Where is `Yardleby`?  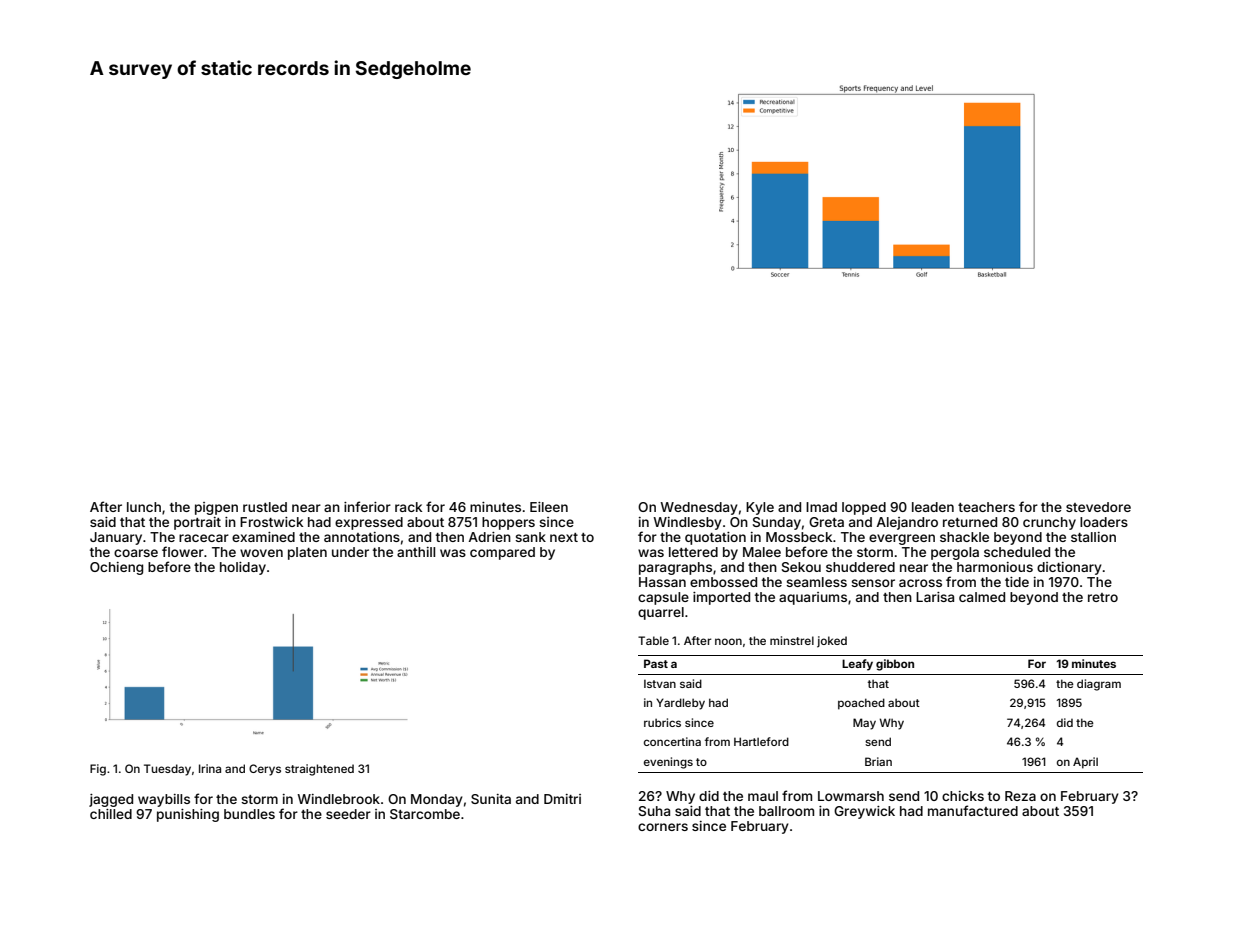 Yardleby is located at coordinates (680, 704).
